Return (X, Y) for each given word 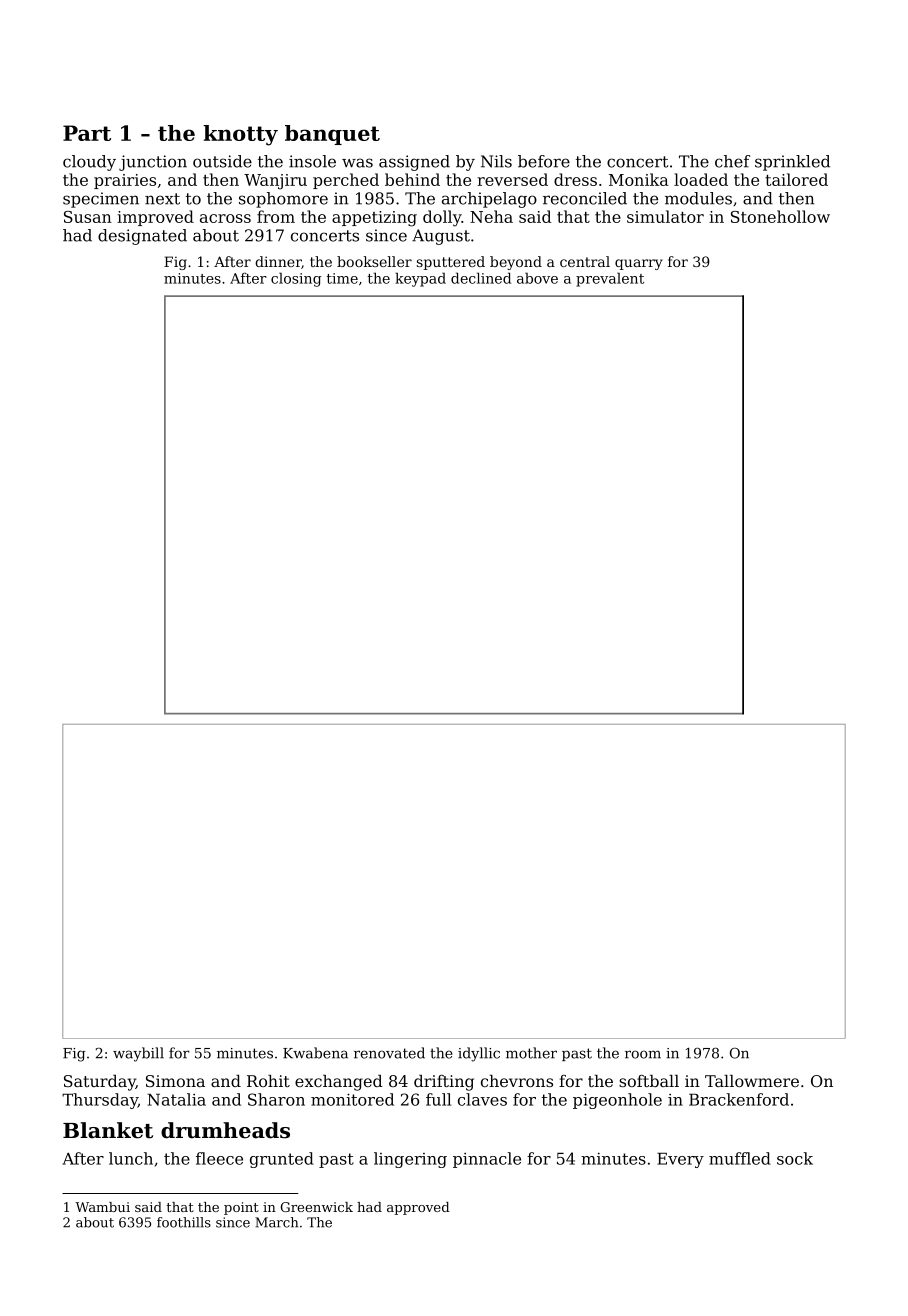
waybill (138, 1054)
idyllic (479, 1054)
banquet (332, 135)
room (643, 1054)
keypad (420, 279)
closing (296, 279)
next (162, 199)
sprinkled (792, 163)
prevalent (610, 279)
